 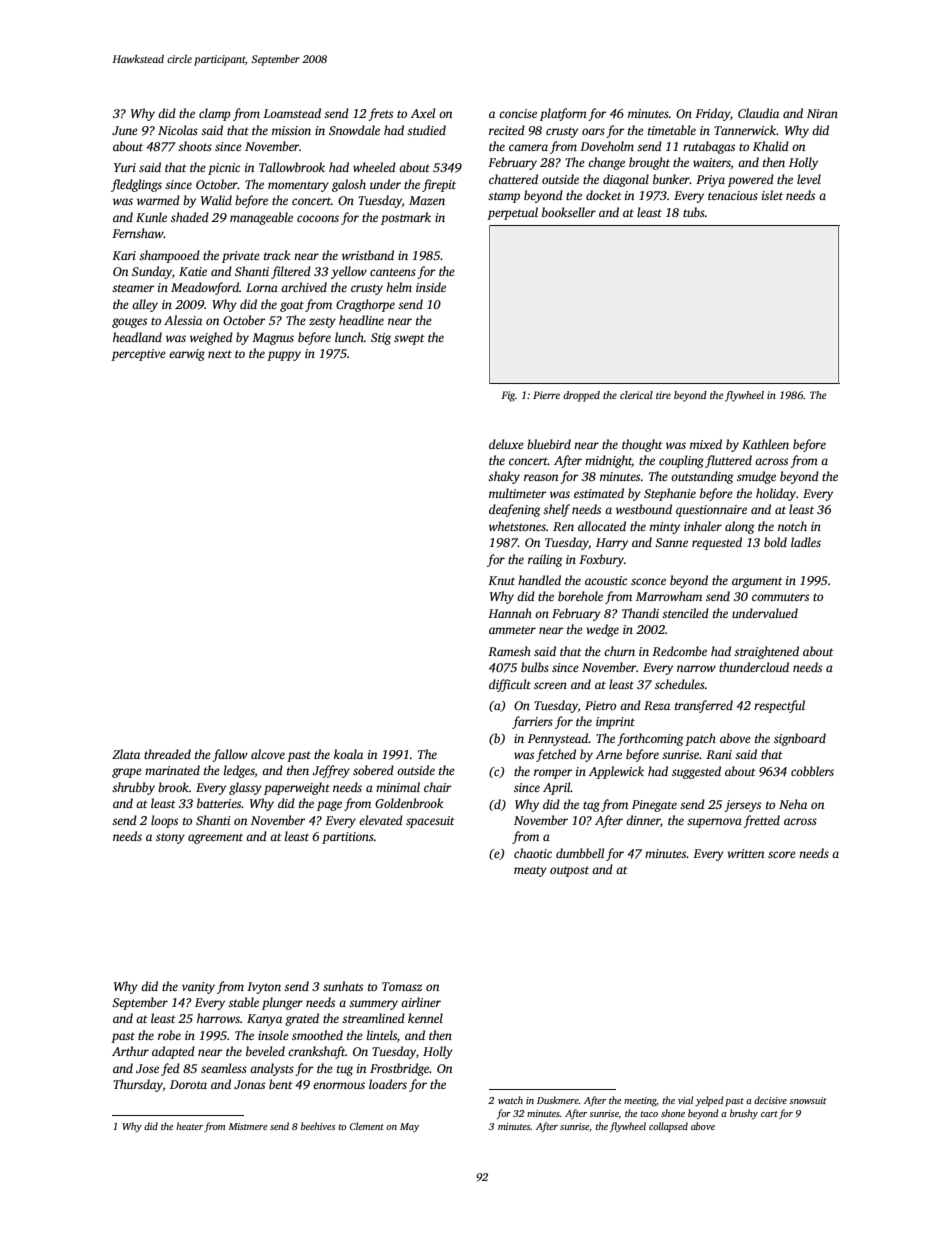 I want to click on concise, so click(x=518, y=113).
